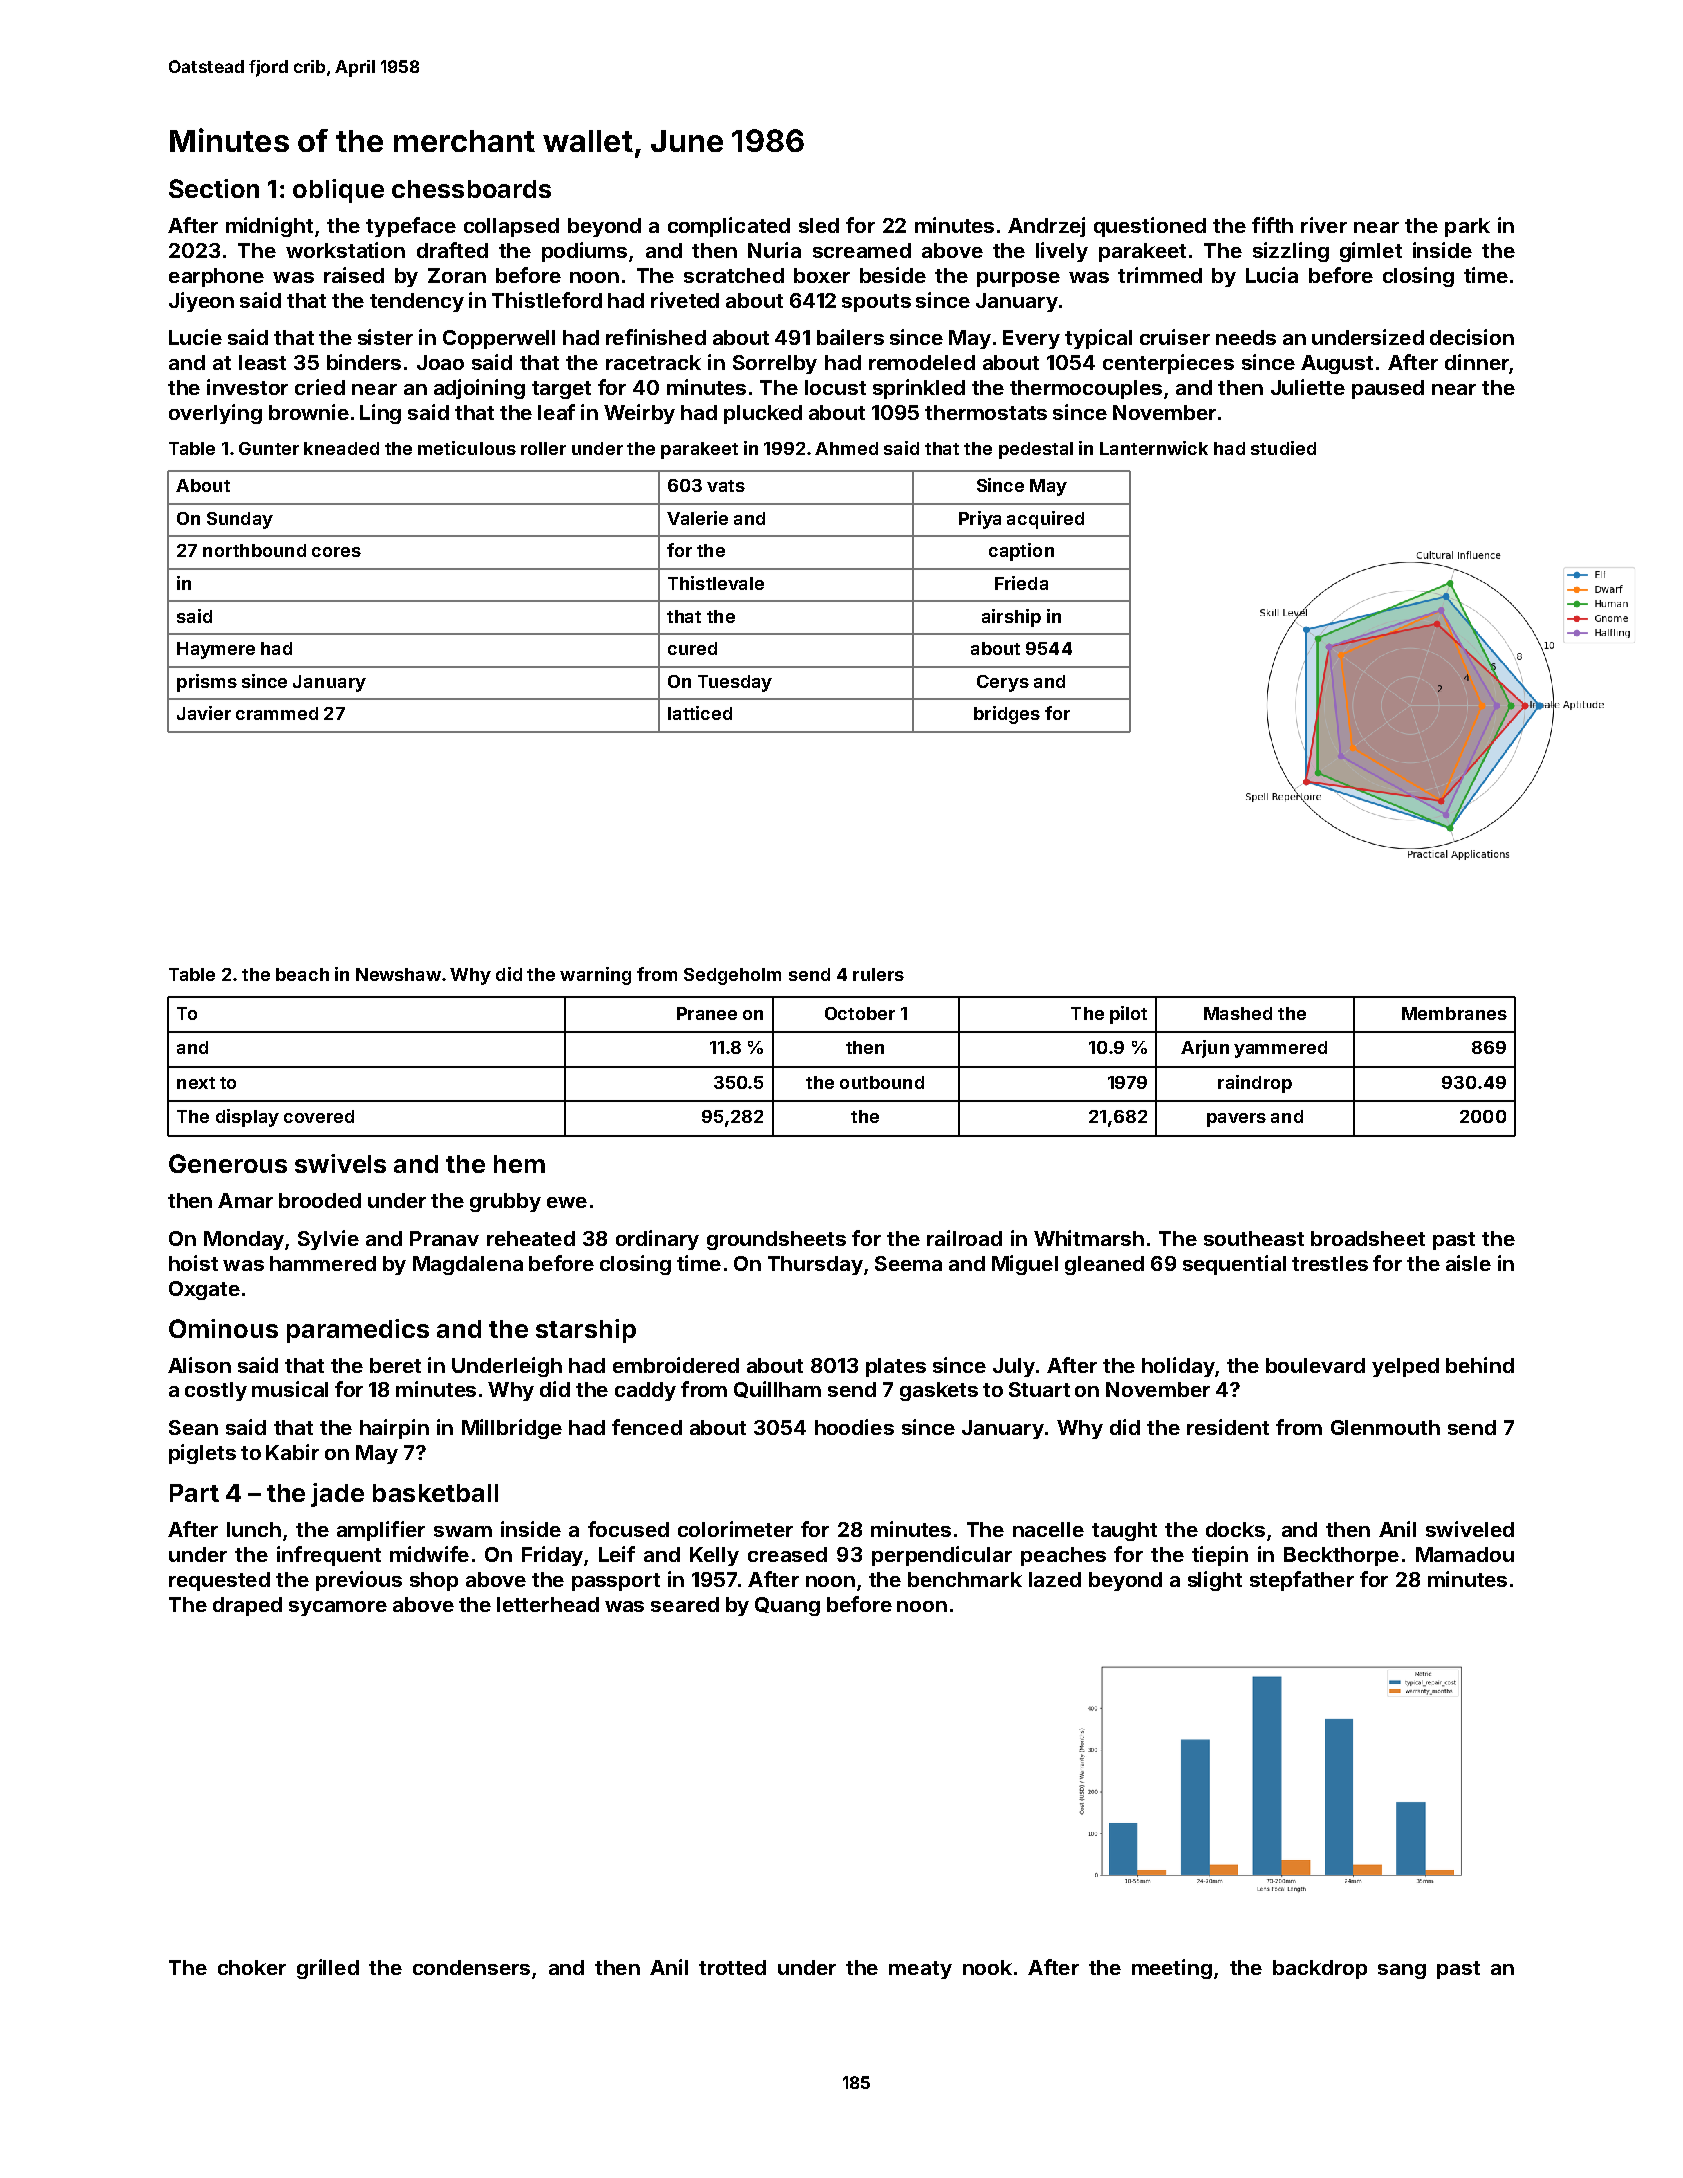 The width and height of the screenshot is (1683, 2178). I want to click on fenced, so click(647, 1427).
